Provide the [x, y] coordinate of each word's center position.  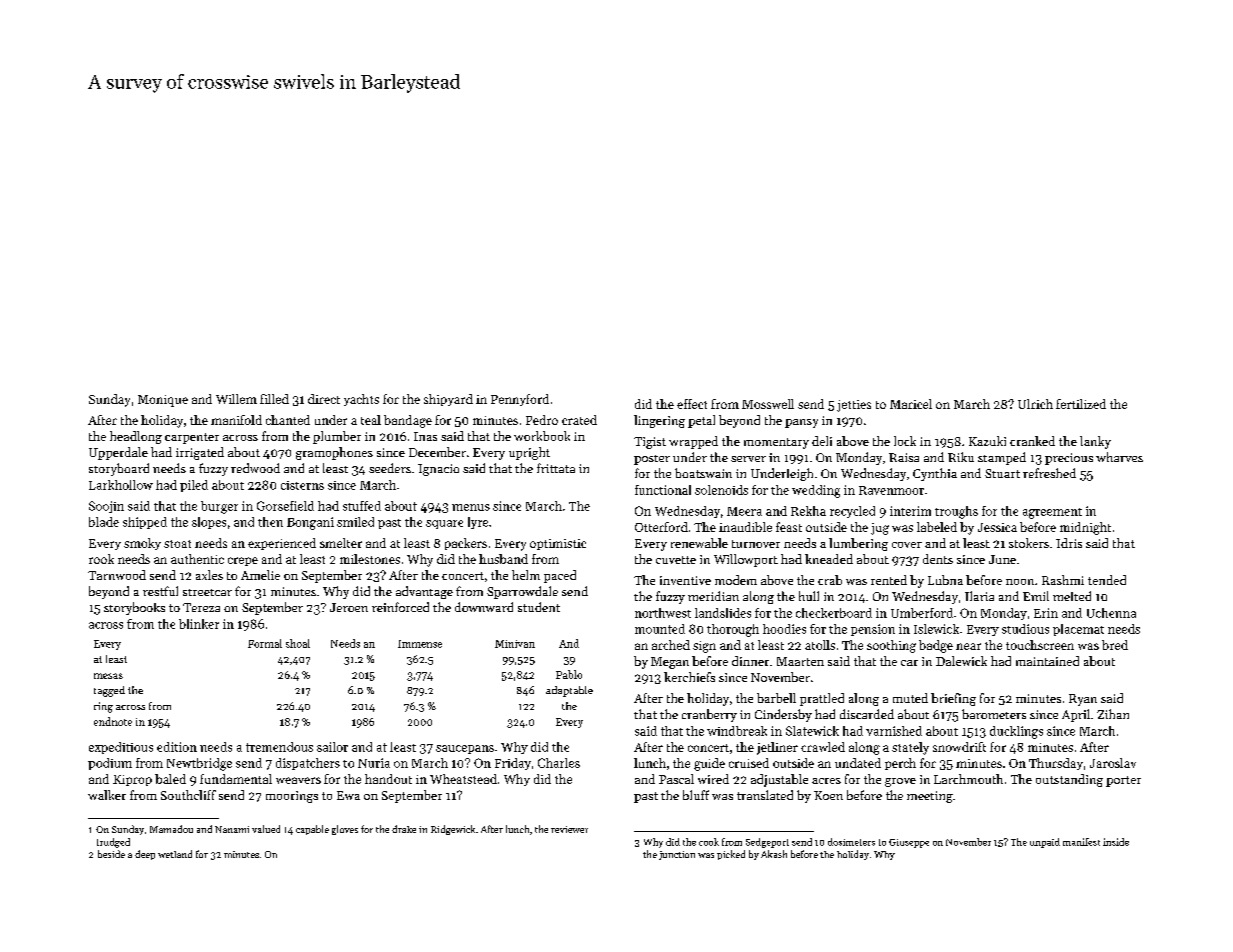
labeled [937, 527]
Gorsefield [285, 506]
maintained [1047, 661]
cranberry [709, 715]
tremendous [279, 747]
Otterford [661, 527]
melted [1072, 596]
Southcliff [188, 795]
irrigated [200, 453]
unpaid [1045, 843]
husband [503, 559]
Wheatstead [463, 779]
